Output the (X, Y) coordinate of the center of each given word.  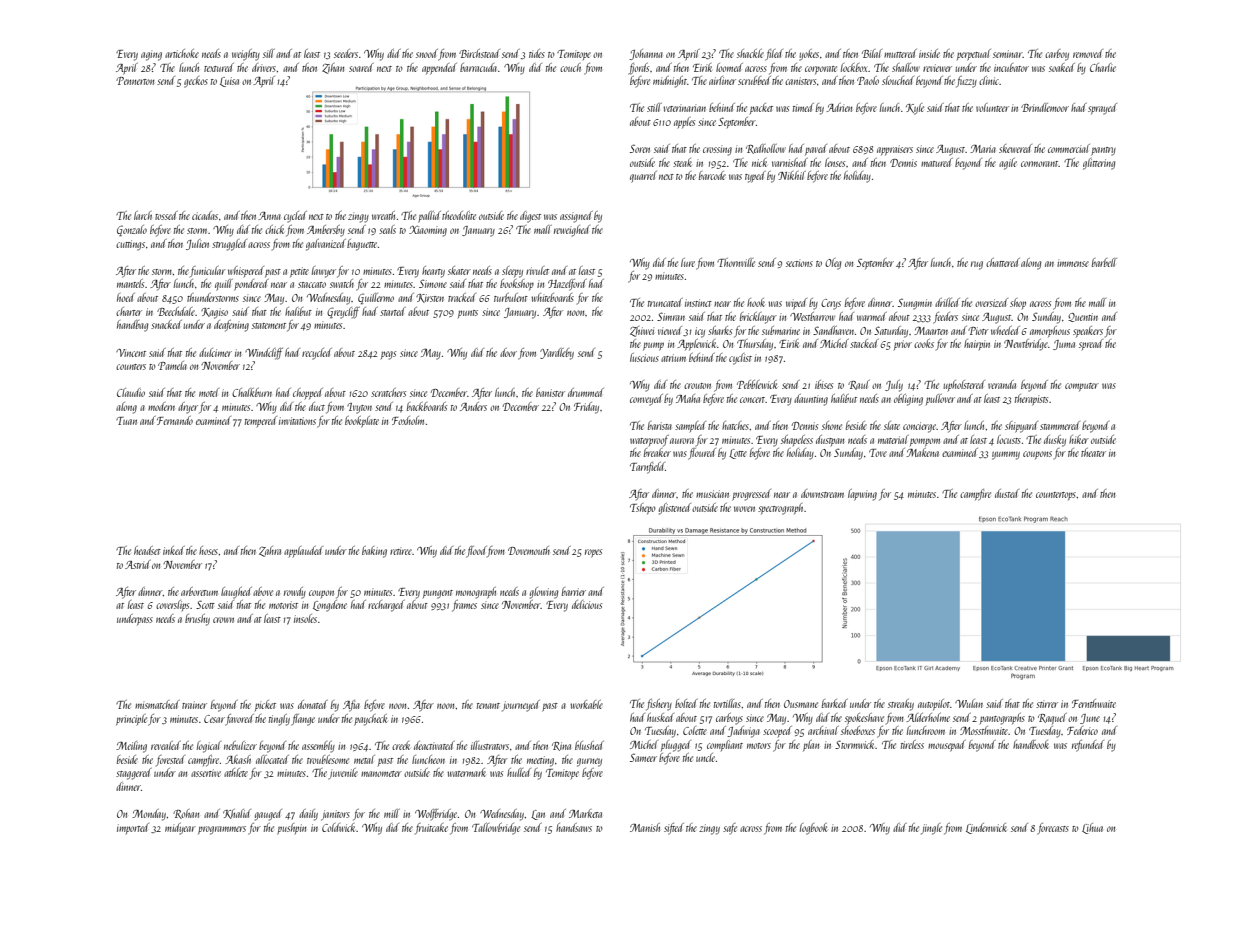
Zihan (333, 68)
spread (1091, 344)
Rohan (186, 814)
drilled (947, 302)
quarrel (643, 177)
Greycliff (343, 313)
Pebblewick (757, 384)
